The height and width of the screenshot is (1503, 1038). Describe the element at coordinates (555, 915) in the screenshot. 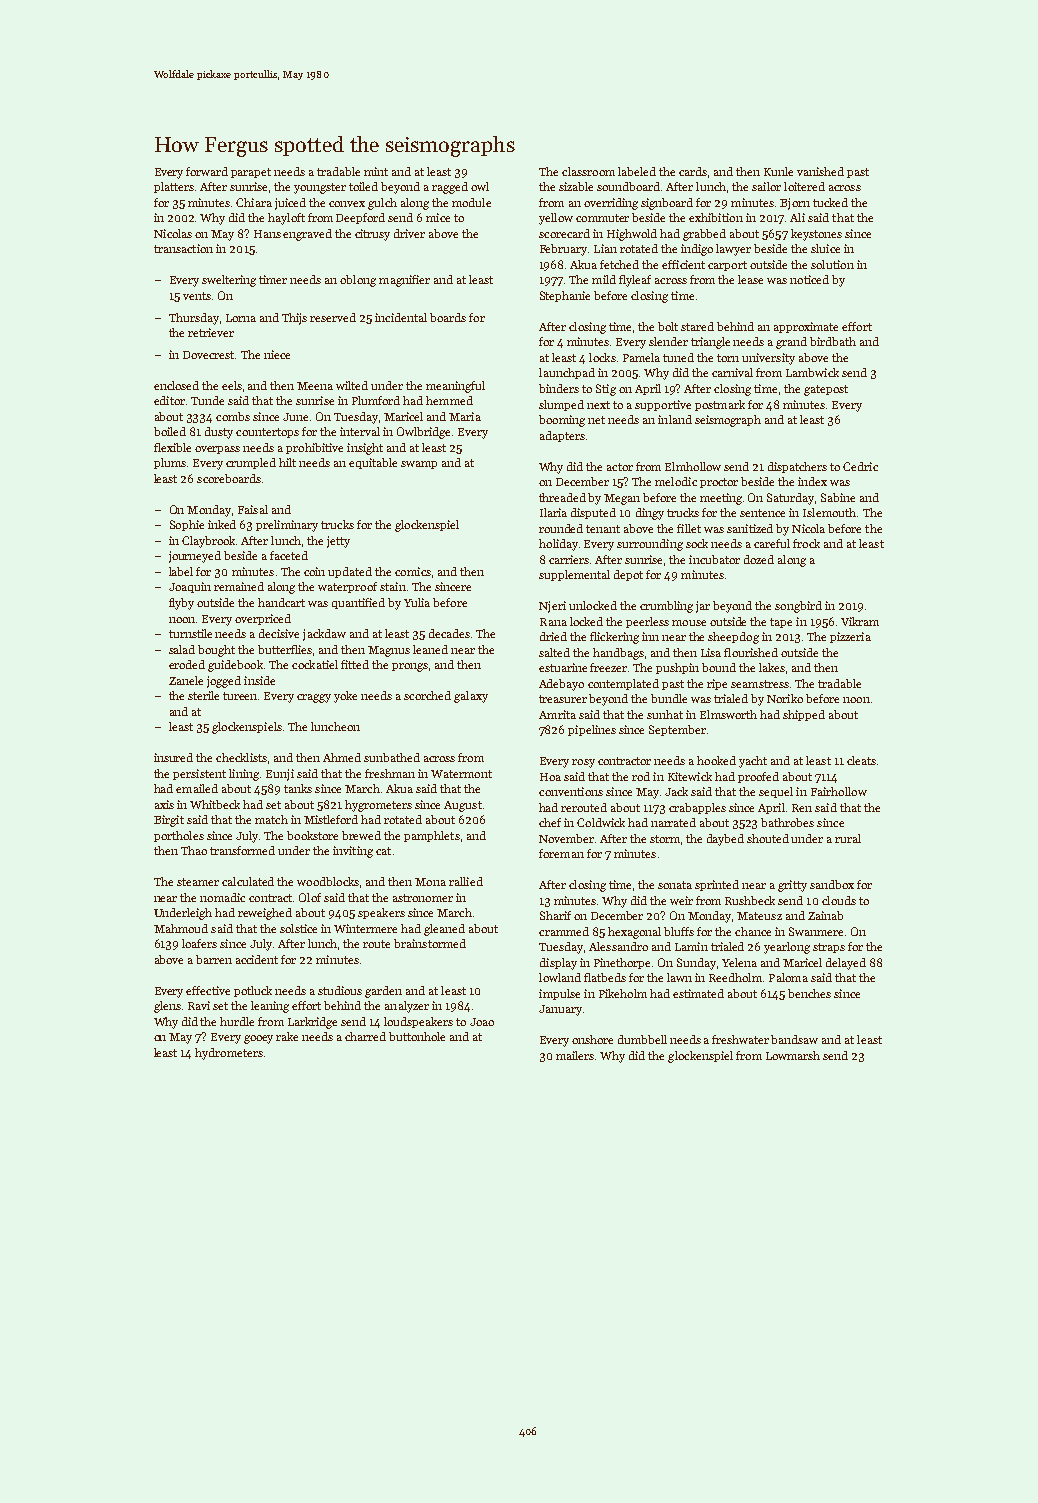

I see `Sharif` at that location.
